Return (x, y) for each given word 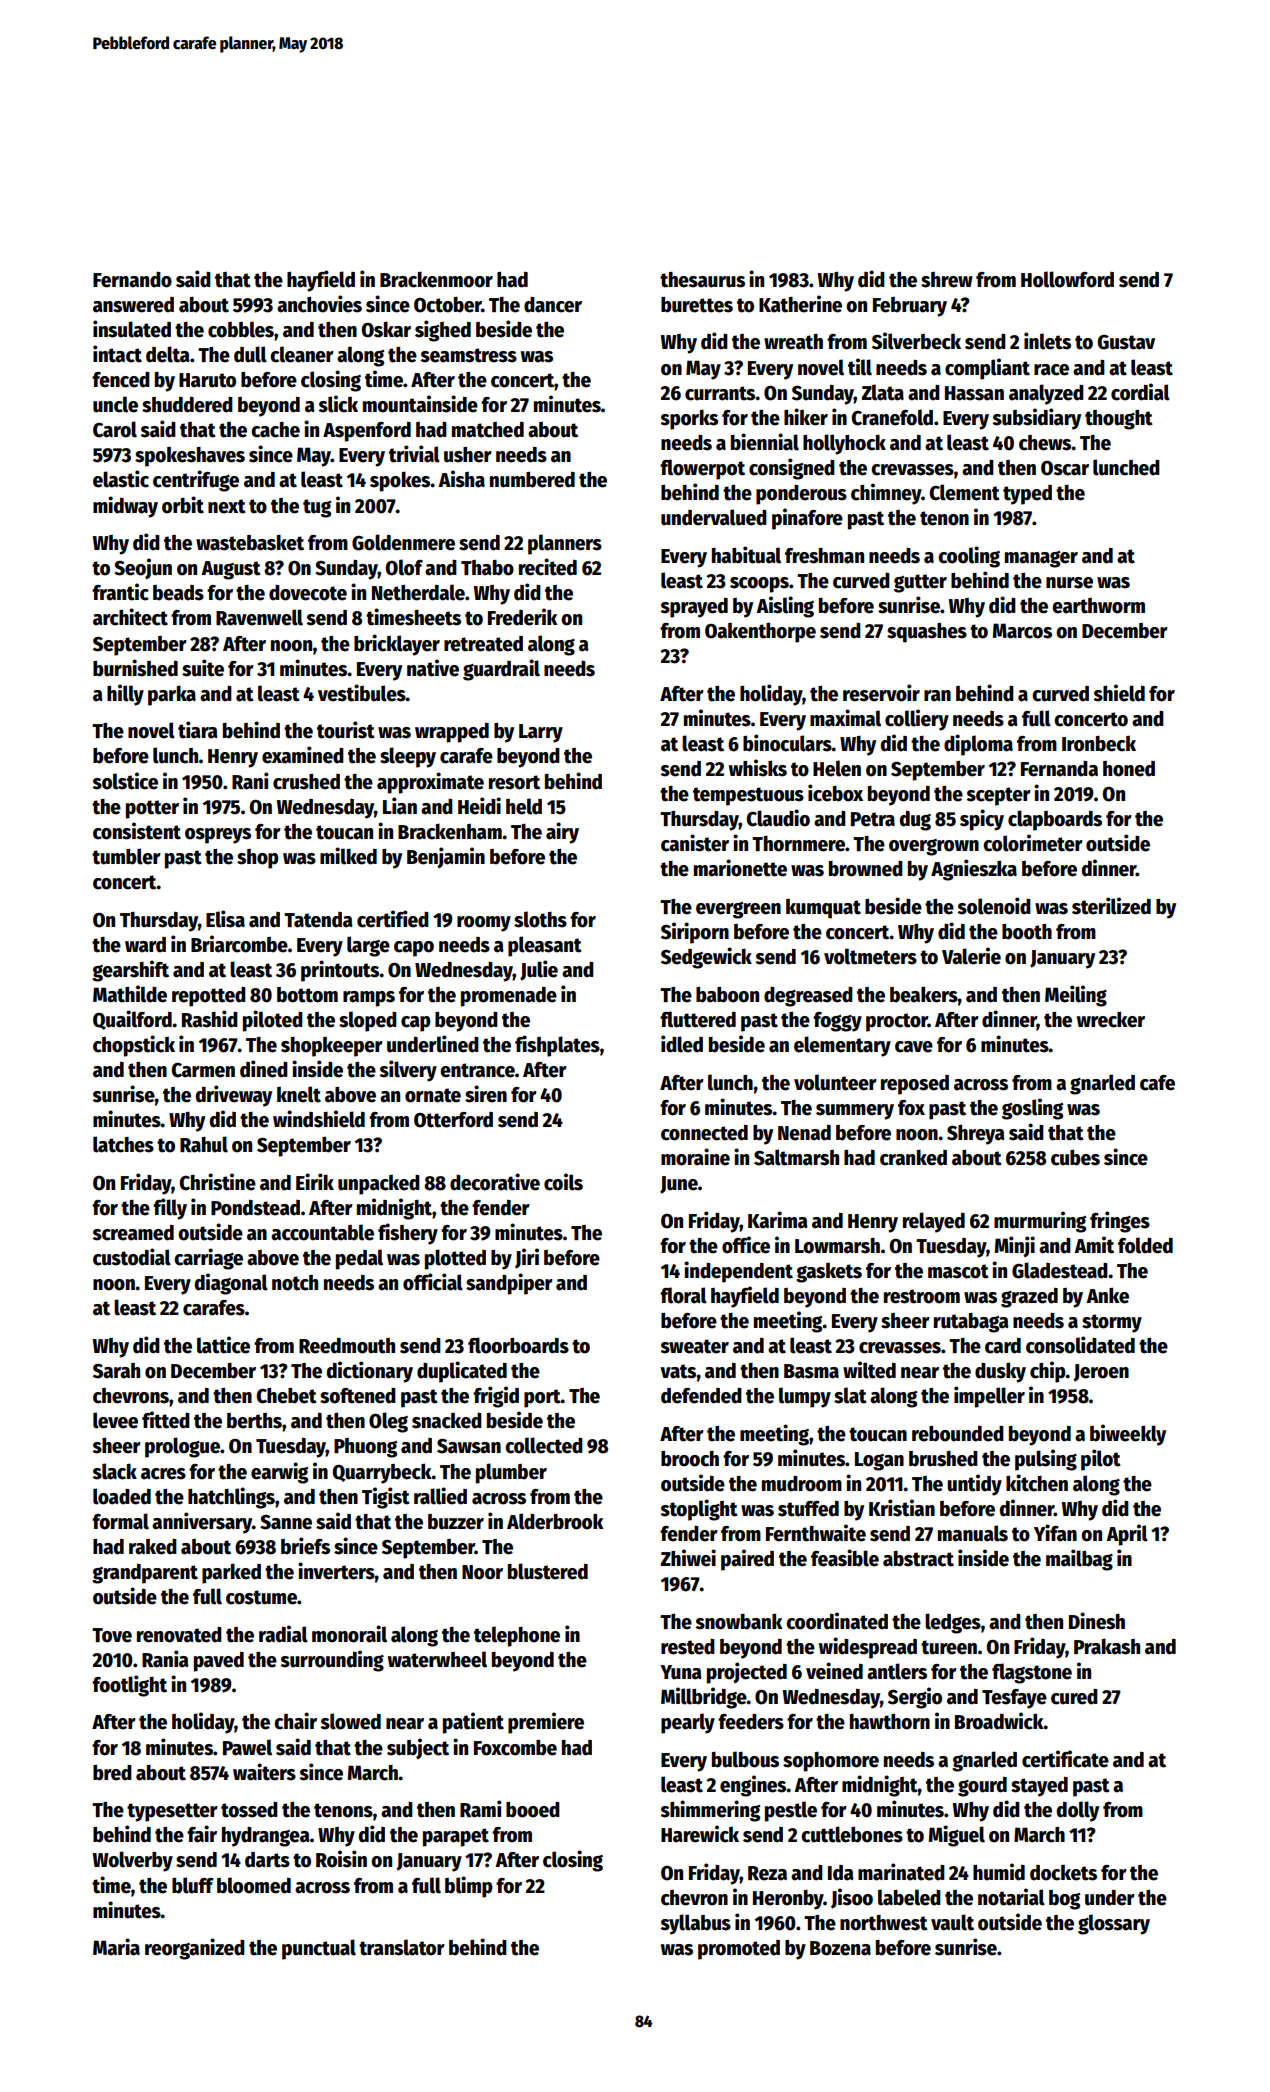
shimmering (710, 1811)
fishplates (557, 1046)
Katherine (800, 304)
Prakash (1107, 1646)
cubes (1075, 1158)
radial (283, 1634)
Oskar (386, 329)
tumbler (126, 856)
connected (704, 1133)
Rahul (204, 1144)
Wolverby (132, 1861)
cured (1074, 1697)
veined (834, 1671)
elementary (842, 1046)
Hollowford (1067, 279)
